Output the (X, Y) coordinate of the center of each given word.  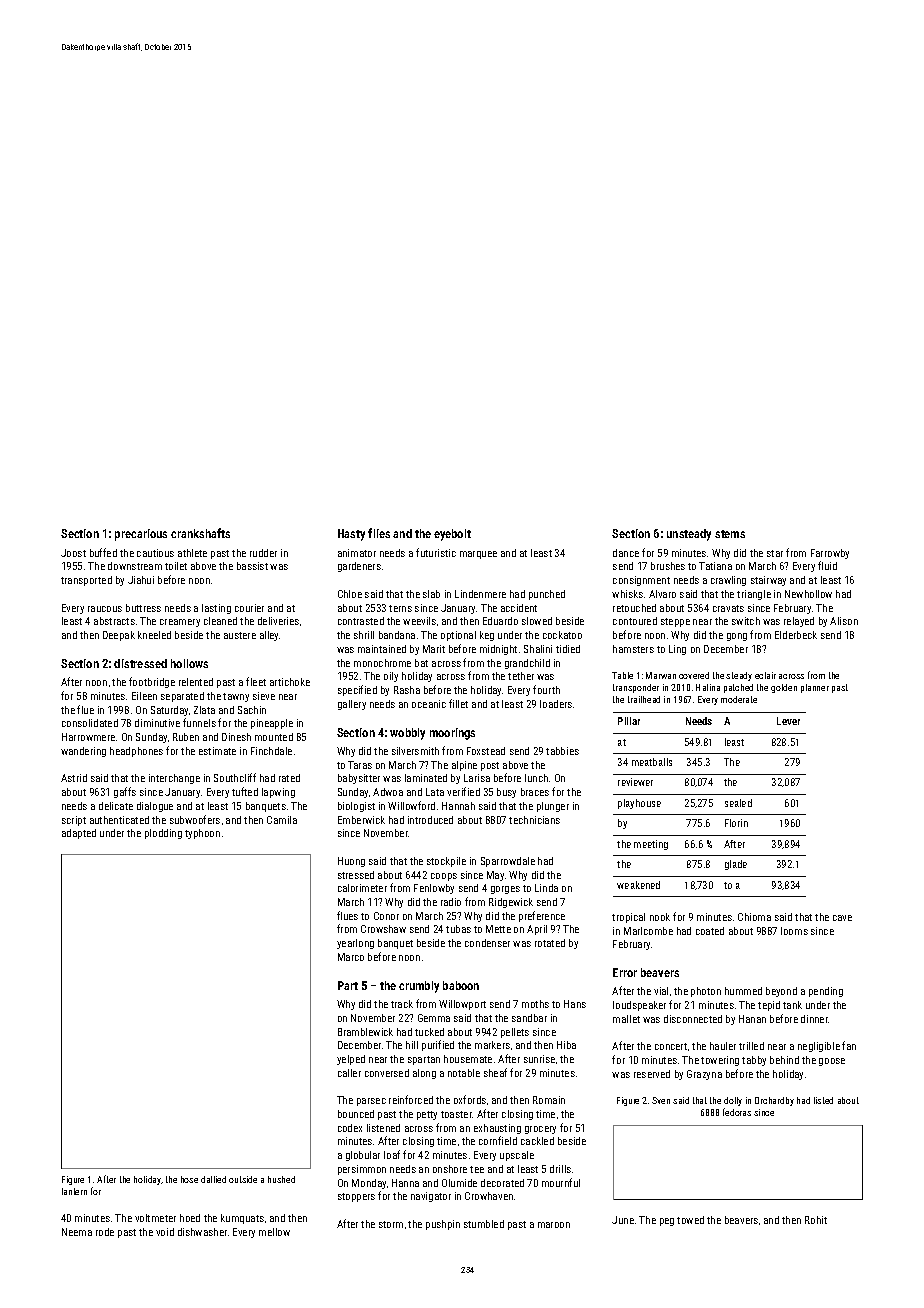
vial (661, 991)
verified (463, 791)
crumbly (419, 987)
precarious (141, 535)
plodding (163, 834)
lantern (74, 1191)
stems (730, 534)
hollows (189, 663)
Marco (351, 957)
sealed (738, 803)
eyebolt (452, 535)
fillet (458, 703)
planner (815, 688)
